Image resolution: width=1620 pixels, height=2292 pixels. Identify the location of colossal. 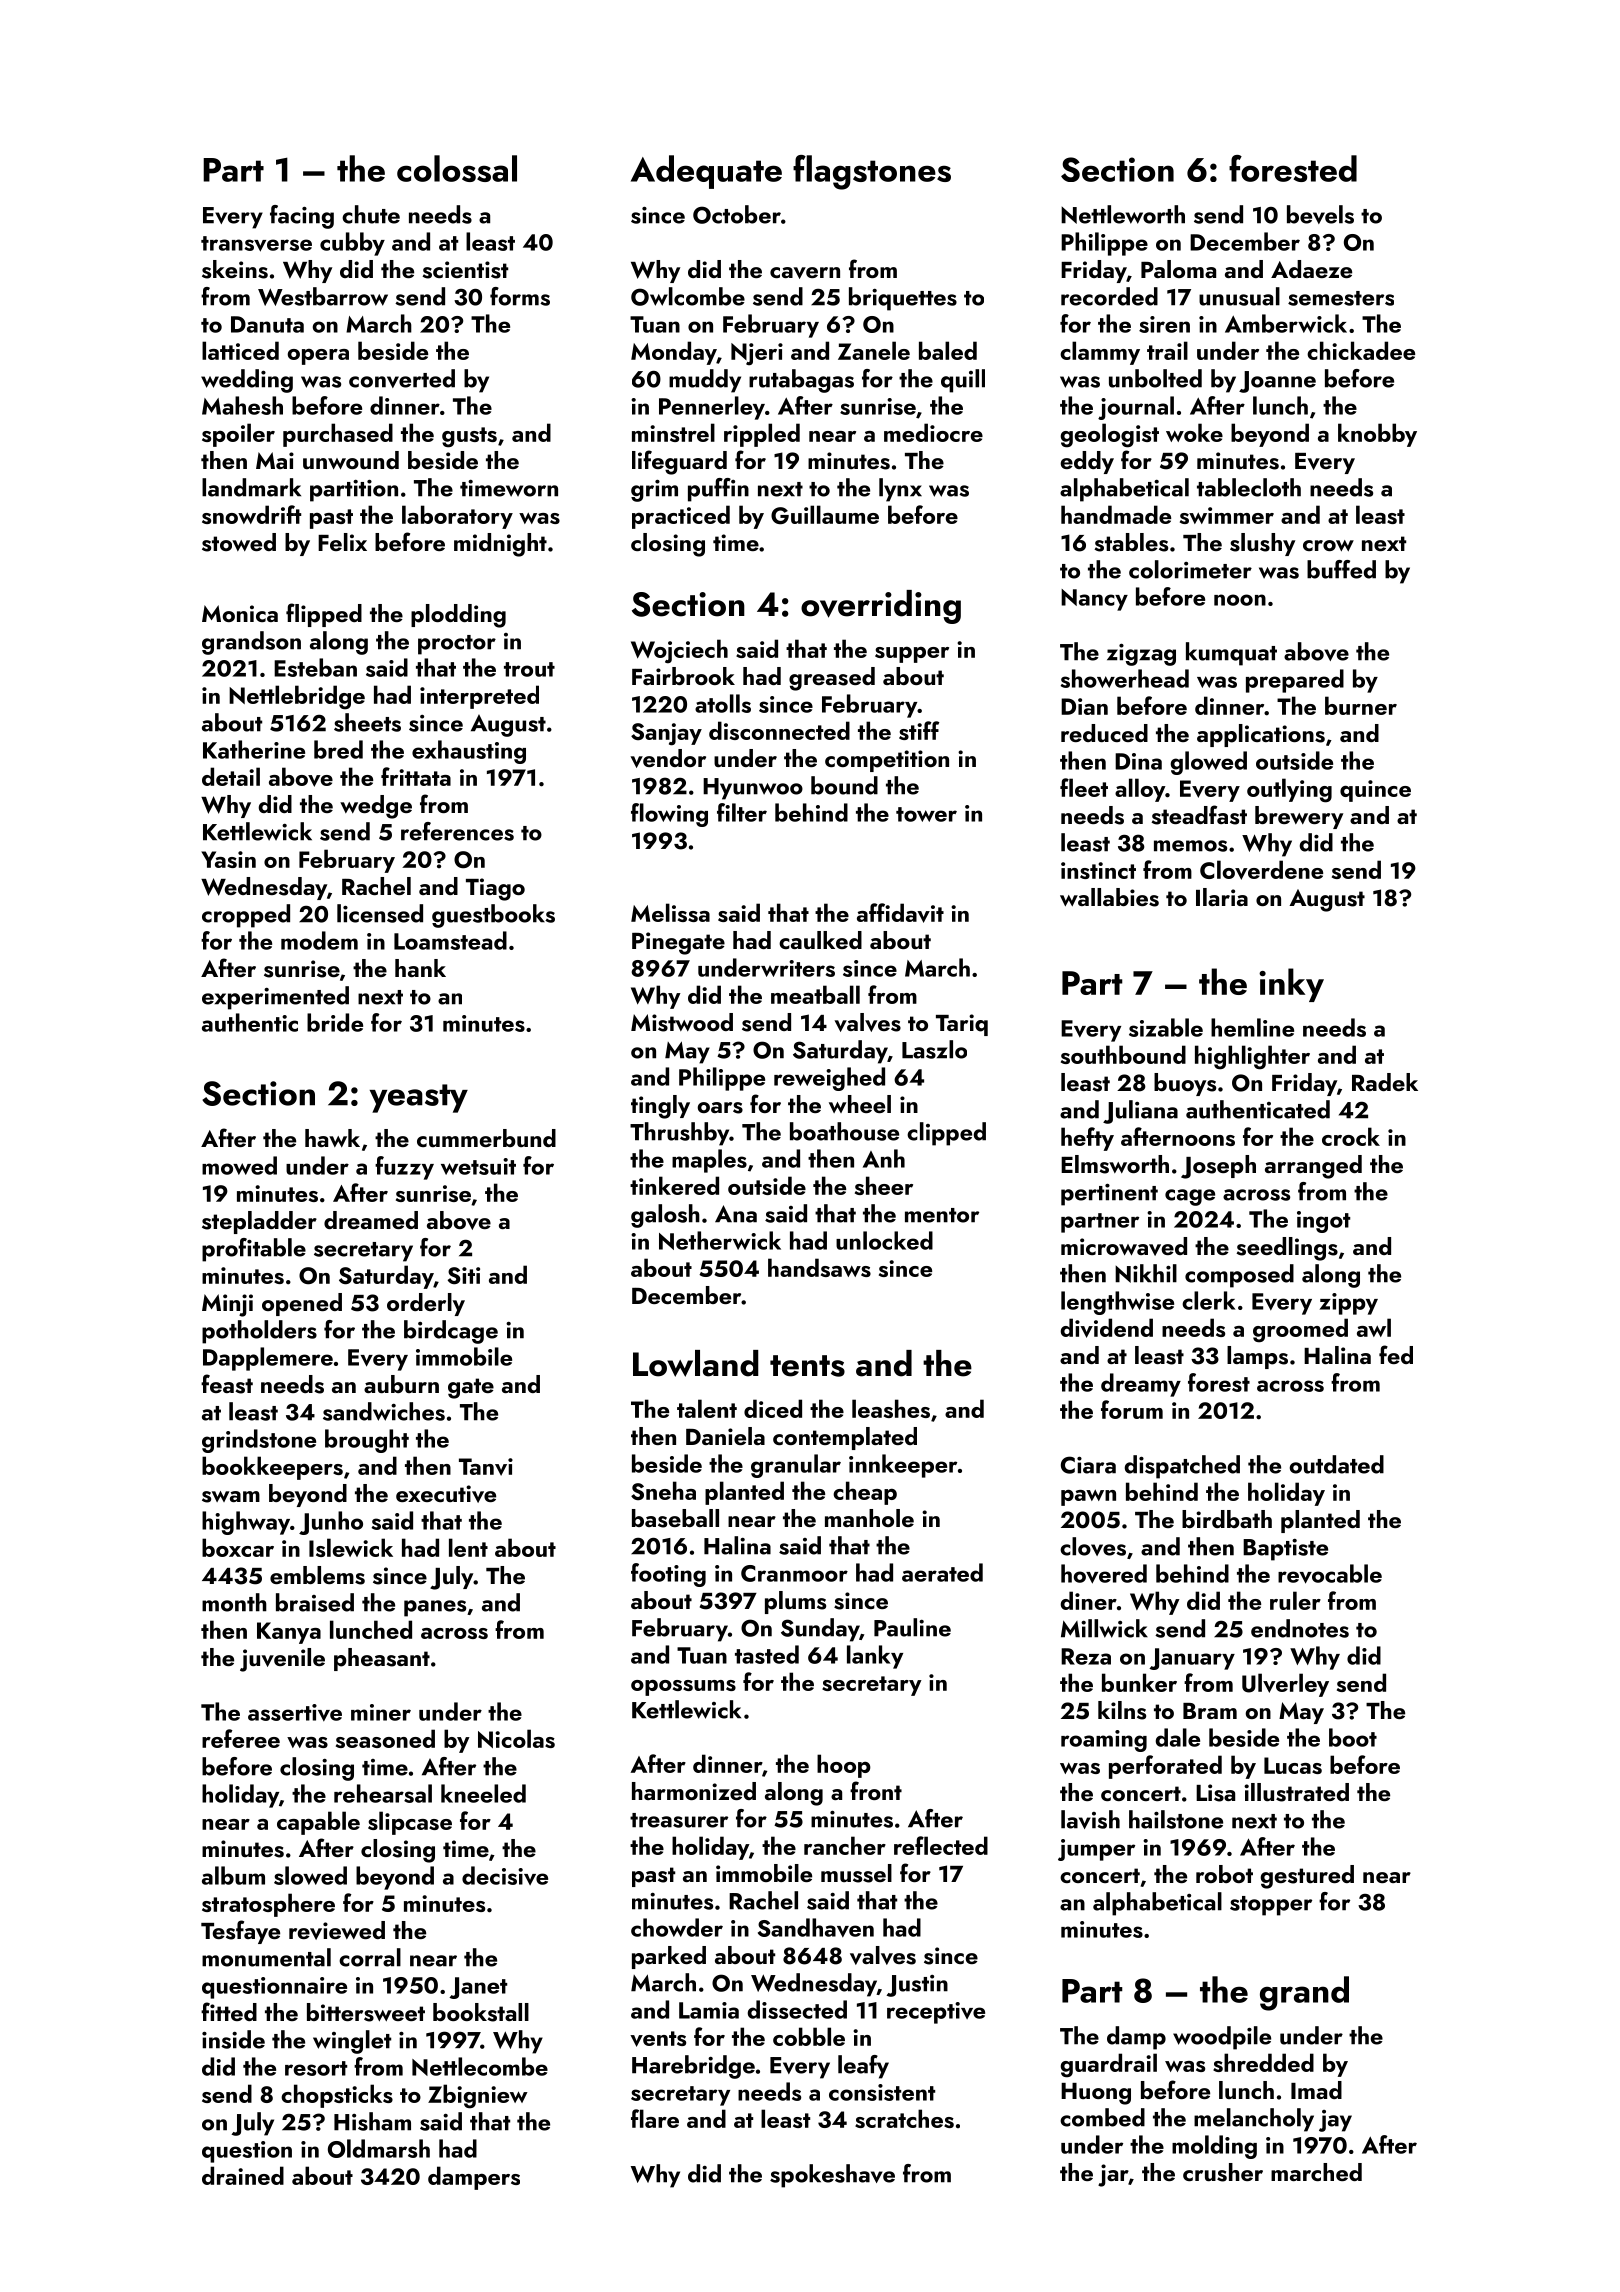
(457, 168).
